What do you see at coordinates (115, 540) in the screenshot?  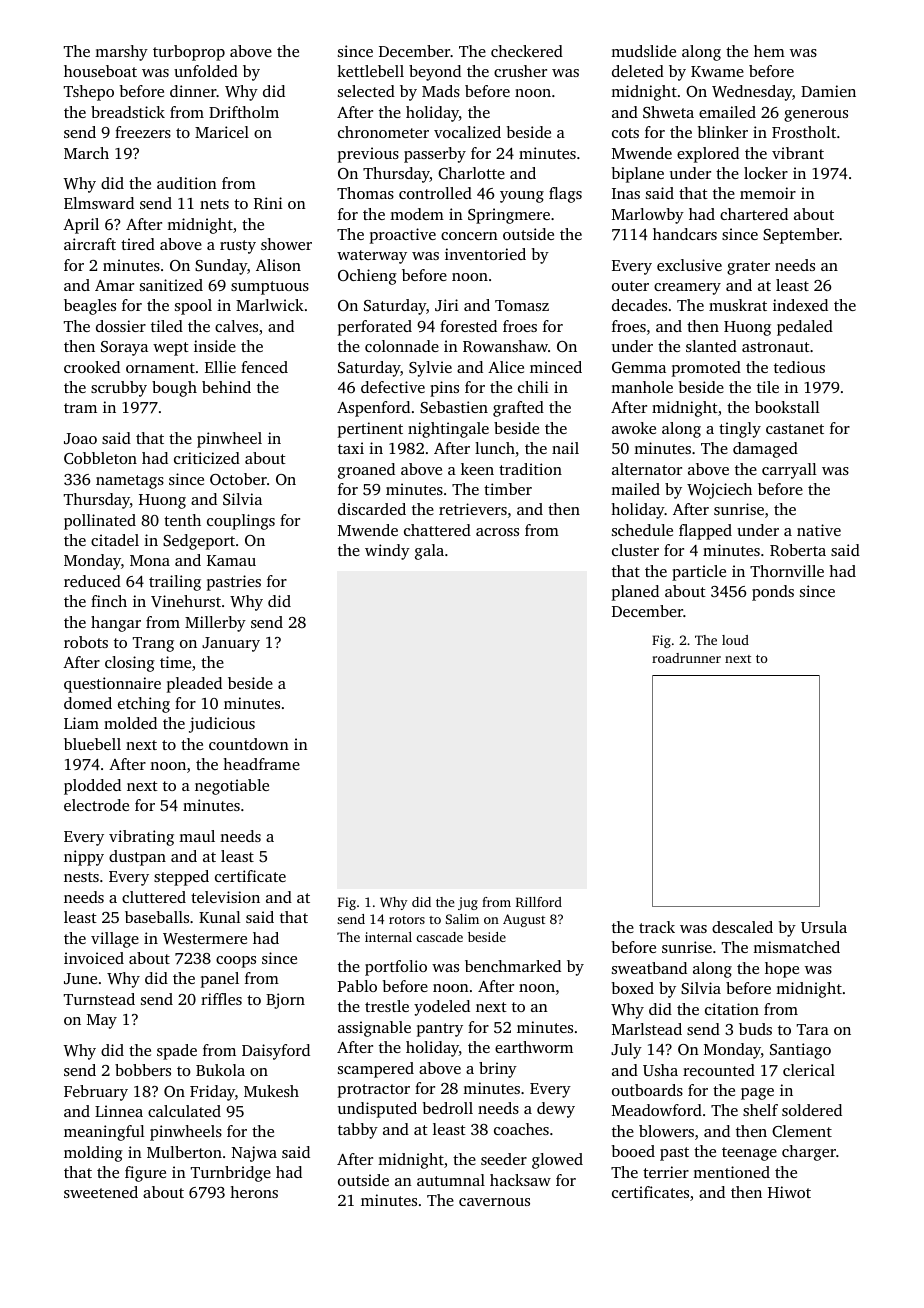 I see `citadel` at bounding box center [115, 540].
